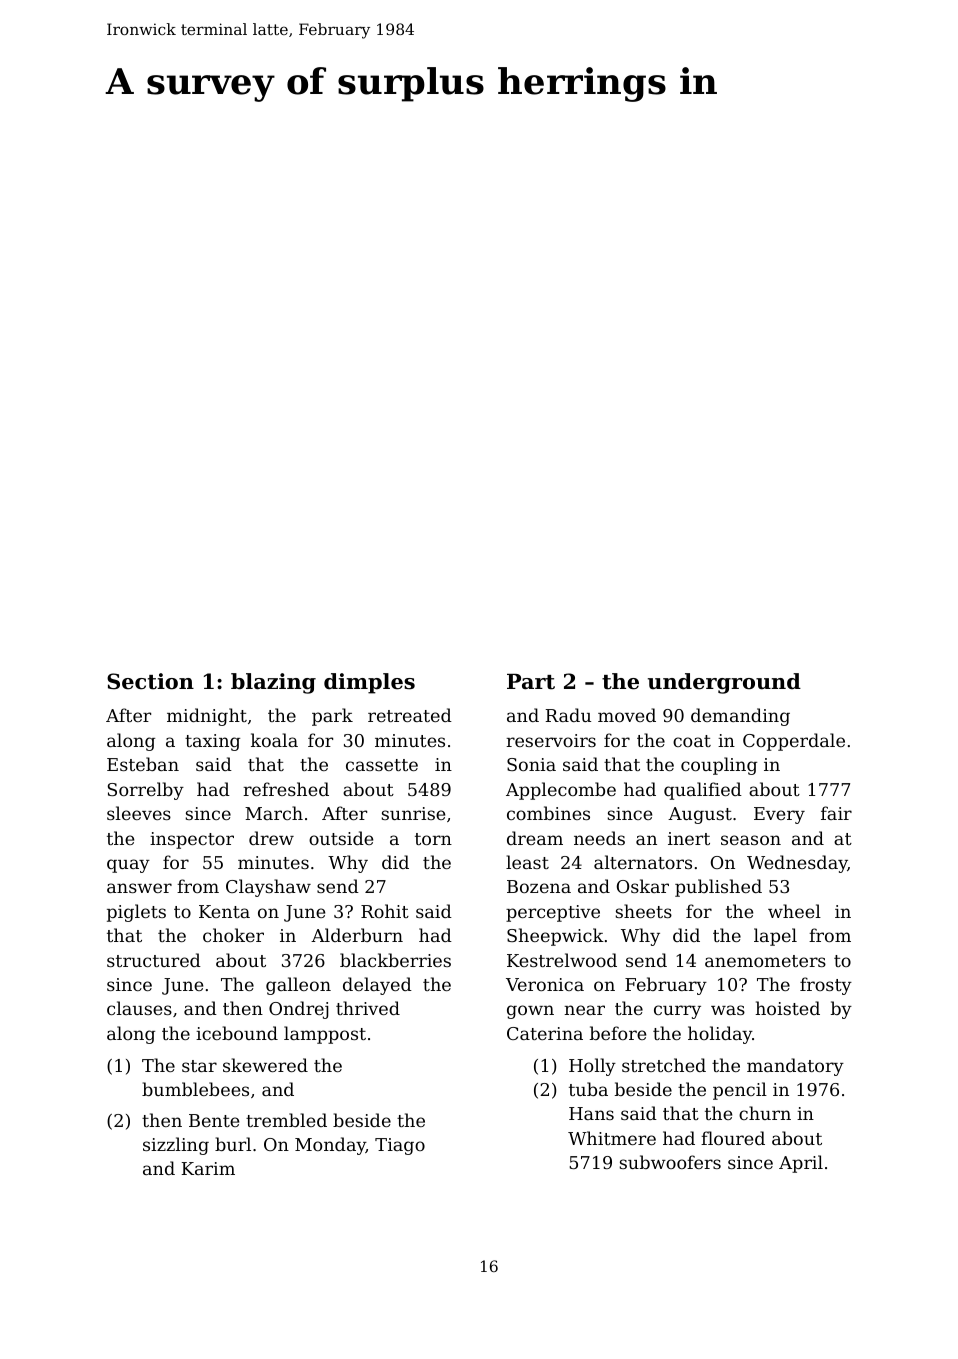 This page has height=1359, width=958. Describe the element at coordinates (531, 682) in the page. I see `Part` at that location.
